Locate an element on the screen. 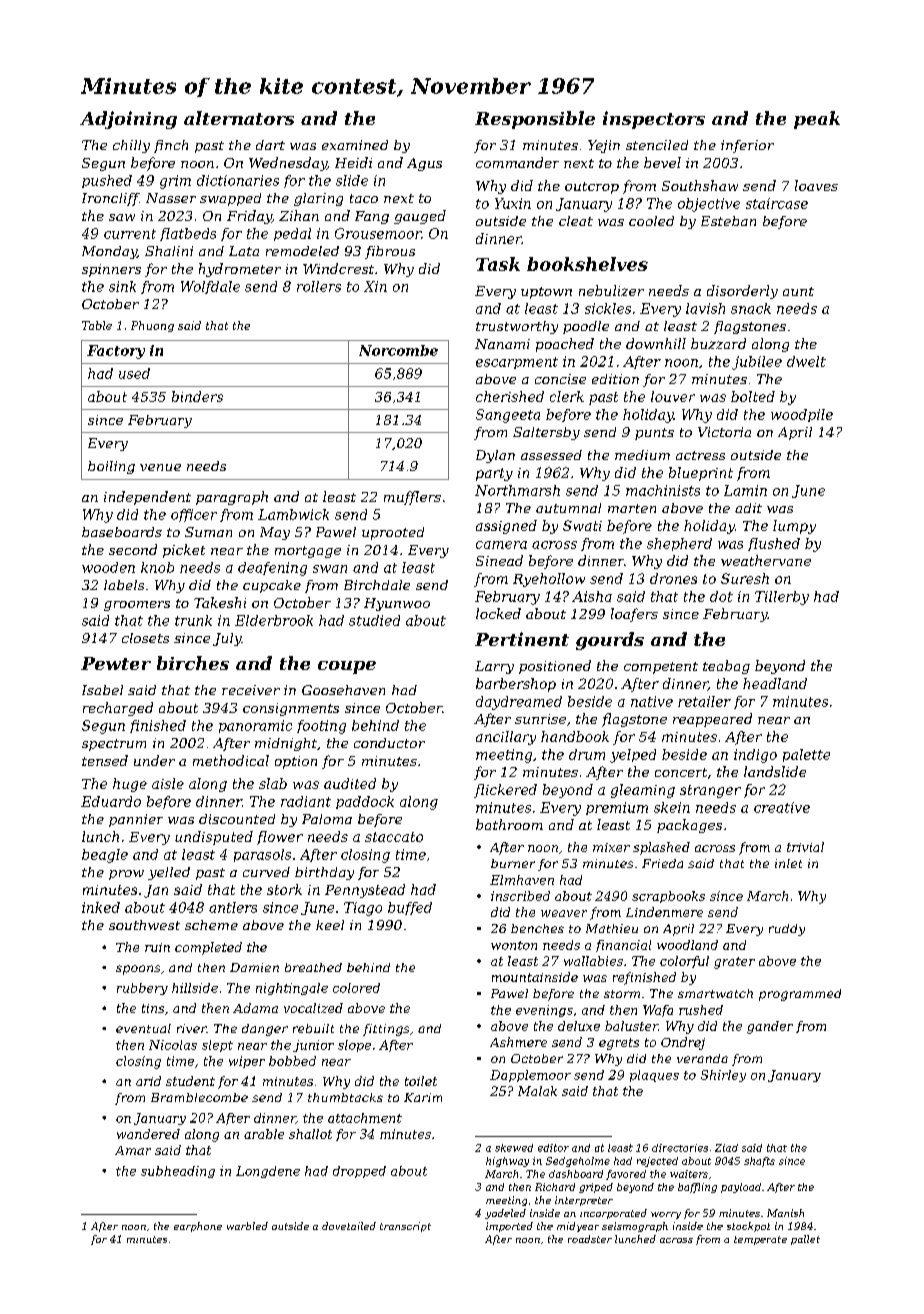 This screenshot has height=1314, width=924. actress is located at coordinates (700, 455).
